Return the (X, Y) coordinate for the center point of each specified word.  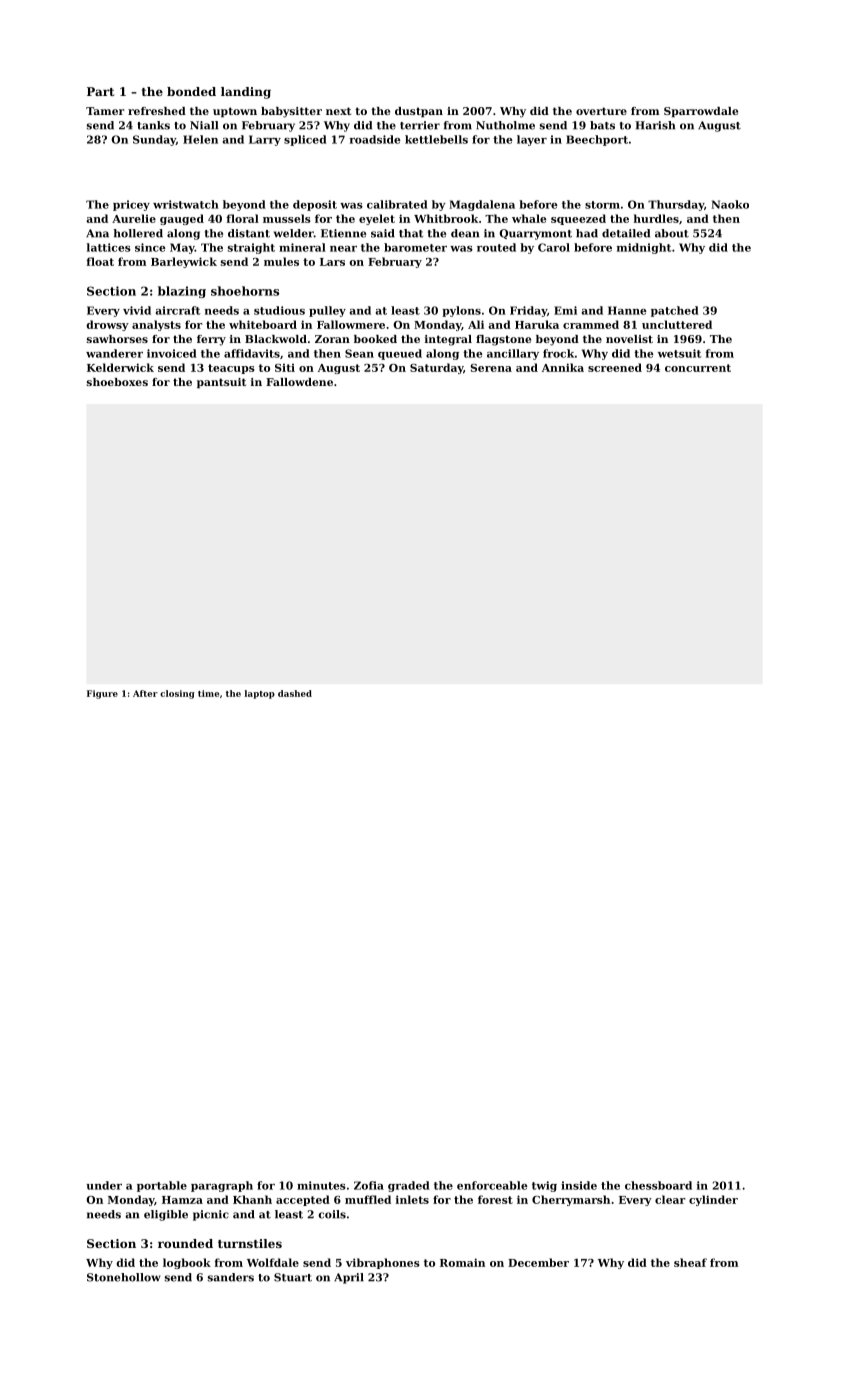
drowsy (107, 325)
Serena (491, 368)
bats (602, 125)
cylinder (713, 1200)
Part (100, 91)
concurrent (698, 368)
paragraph (222, 1186)
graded (409, 1186)
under (104, 1185)
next (338, 111)
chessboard (658, 1185)
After (145, 693)
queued (400, 354)
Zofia (369, 1185)
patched (675, 311)
